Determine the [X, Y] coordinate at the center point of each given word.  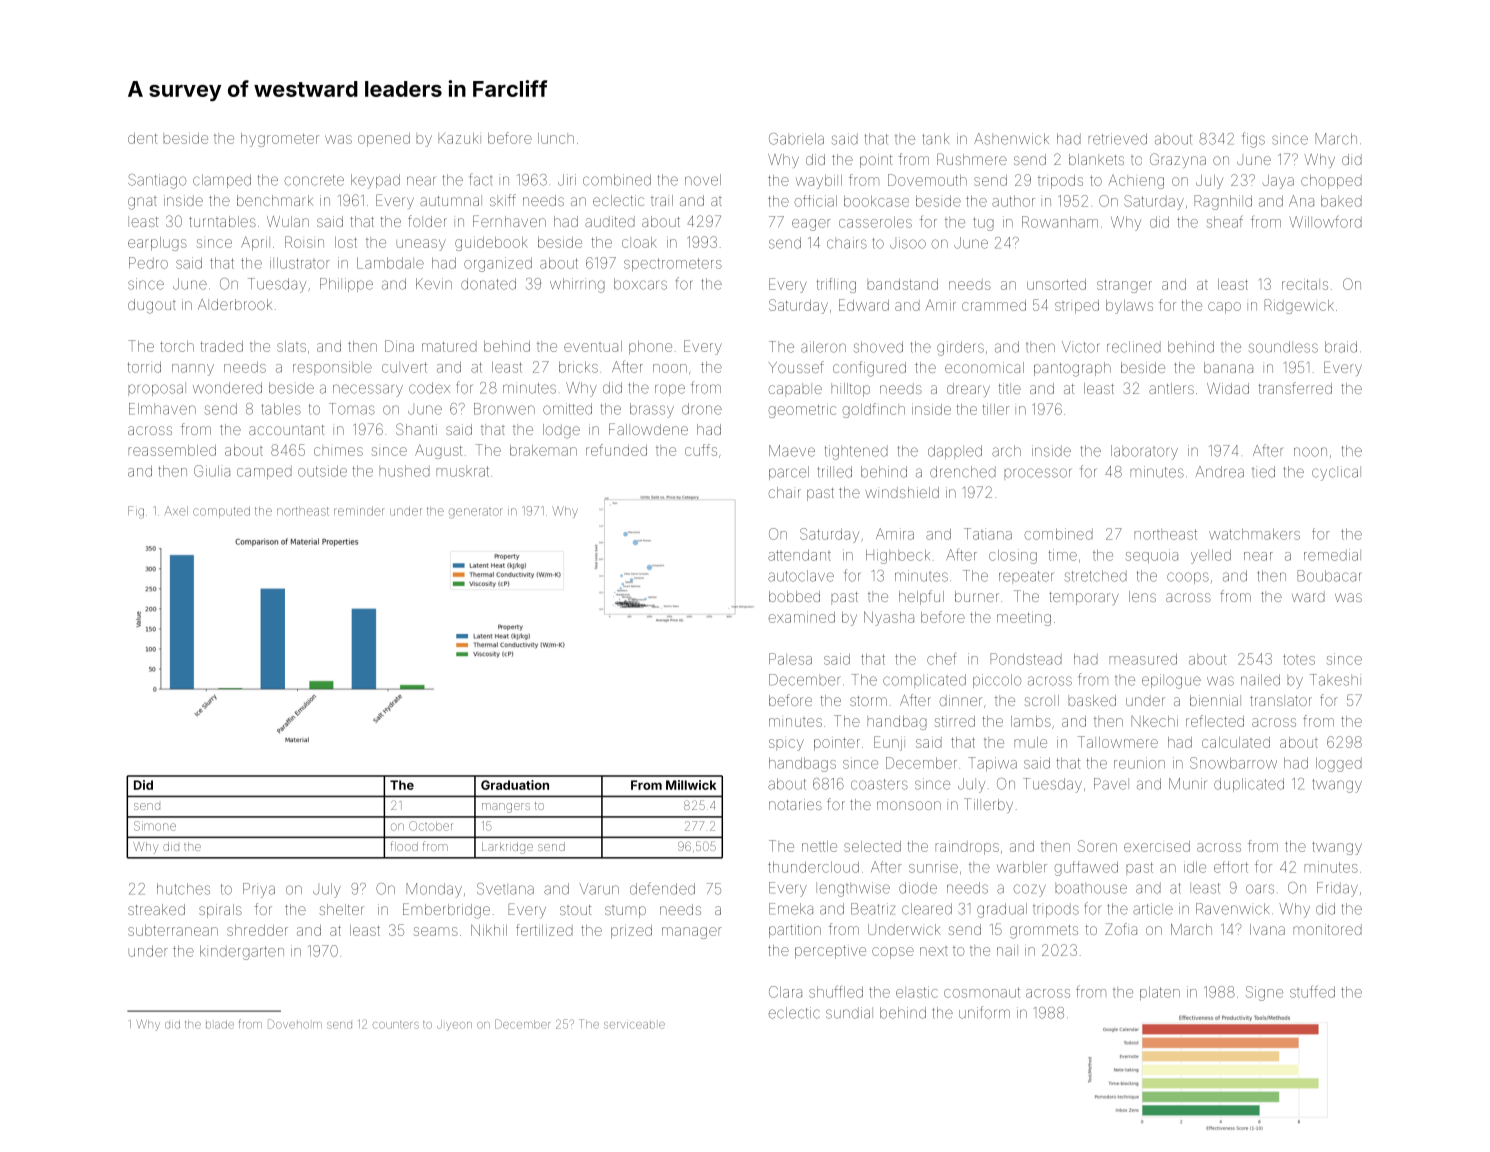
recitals [1305, 284]
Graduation [515, 785]
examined [801, 617]
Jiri [567, 180]
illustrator [299, 263]
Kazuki [459, 138]
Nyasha [889, 618]
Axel [176, 511]
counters [396, 1025]
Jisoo [908, 243]
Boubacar [1329, 576]
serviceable [634, 1025]
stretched [1096, 576]
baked [1341, 201]
